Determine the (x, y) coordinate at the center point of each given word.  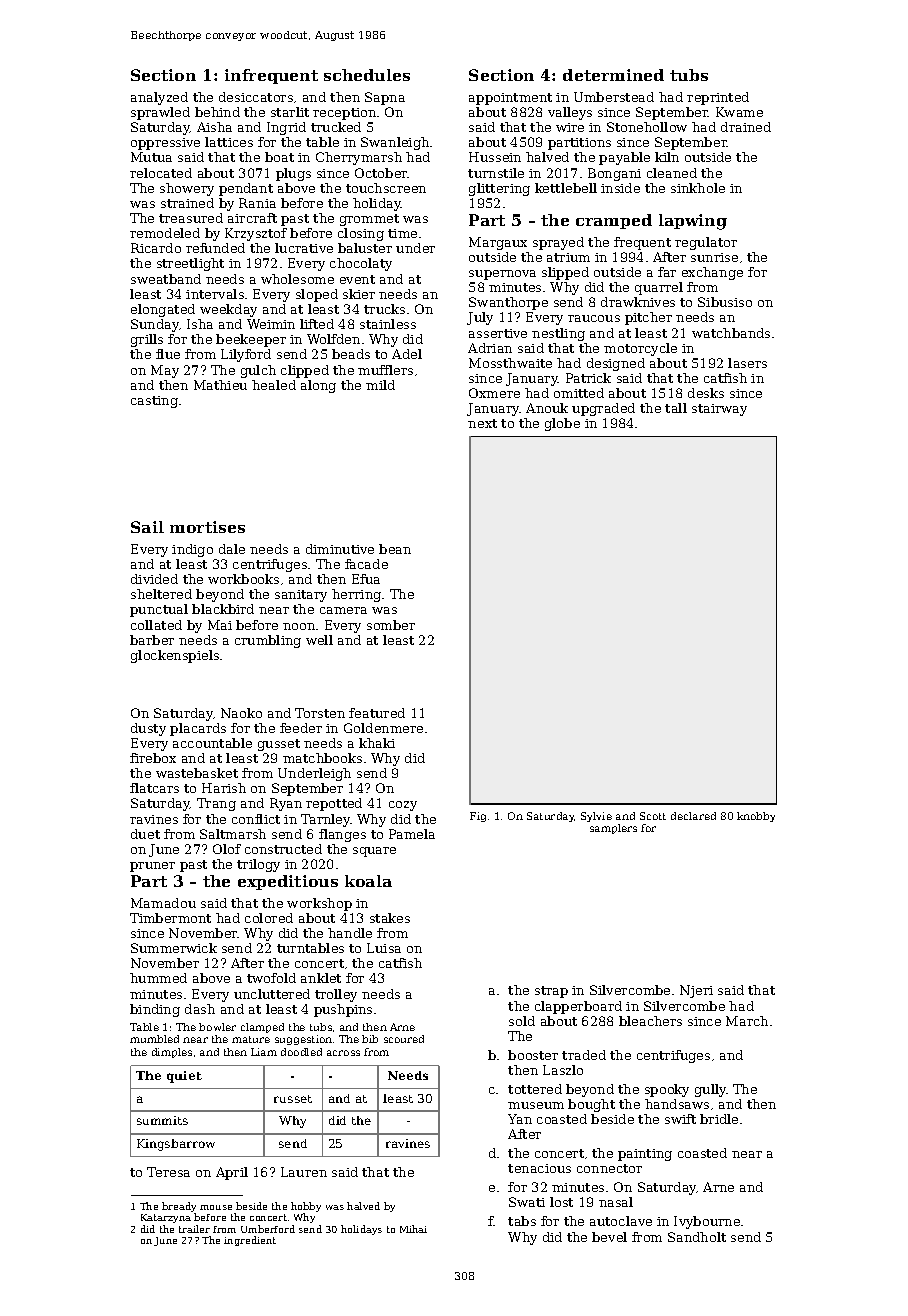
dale (232, 549)
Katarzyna (166, 1218)
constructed (283, 849)
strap (551, 992)
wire (570, 127)
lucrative (304, 248)
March (747, 1021)
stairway (719, 410)
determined (613, 75)
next (482, 423)
